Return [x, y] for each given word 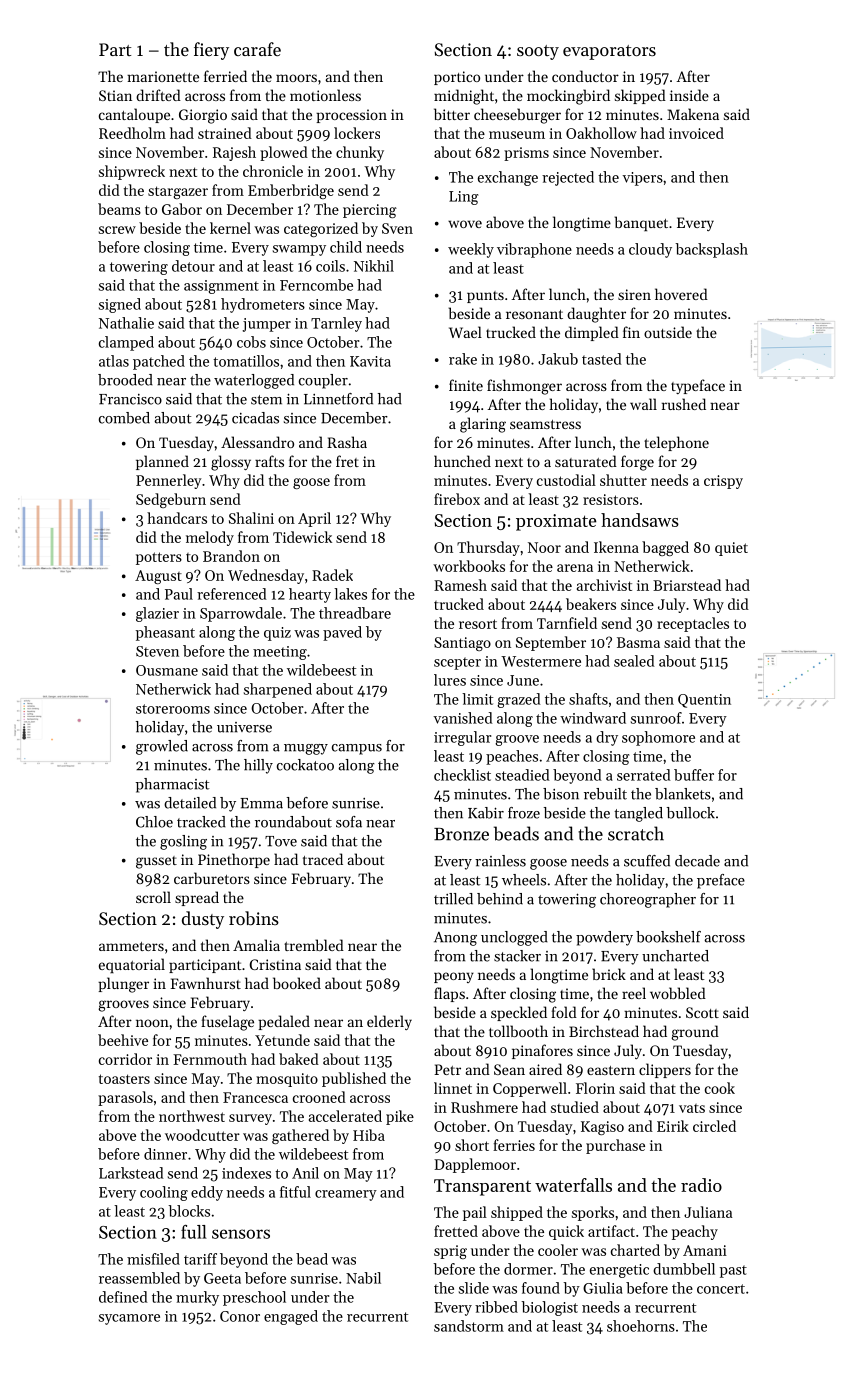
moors [296, 78]
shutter [623, 480]
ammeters [131, 946]
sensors [241, 1234]
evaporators [609, 52]
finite [466, 385]
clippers [665, 1070]
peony [454, 977]
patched [159, 362]
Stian [115, 95]
